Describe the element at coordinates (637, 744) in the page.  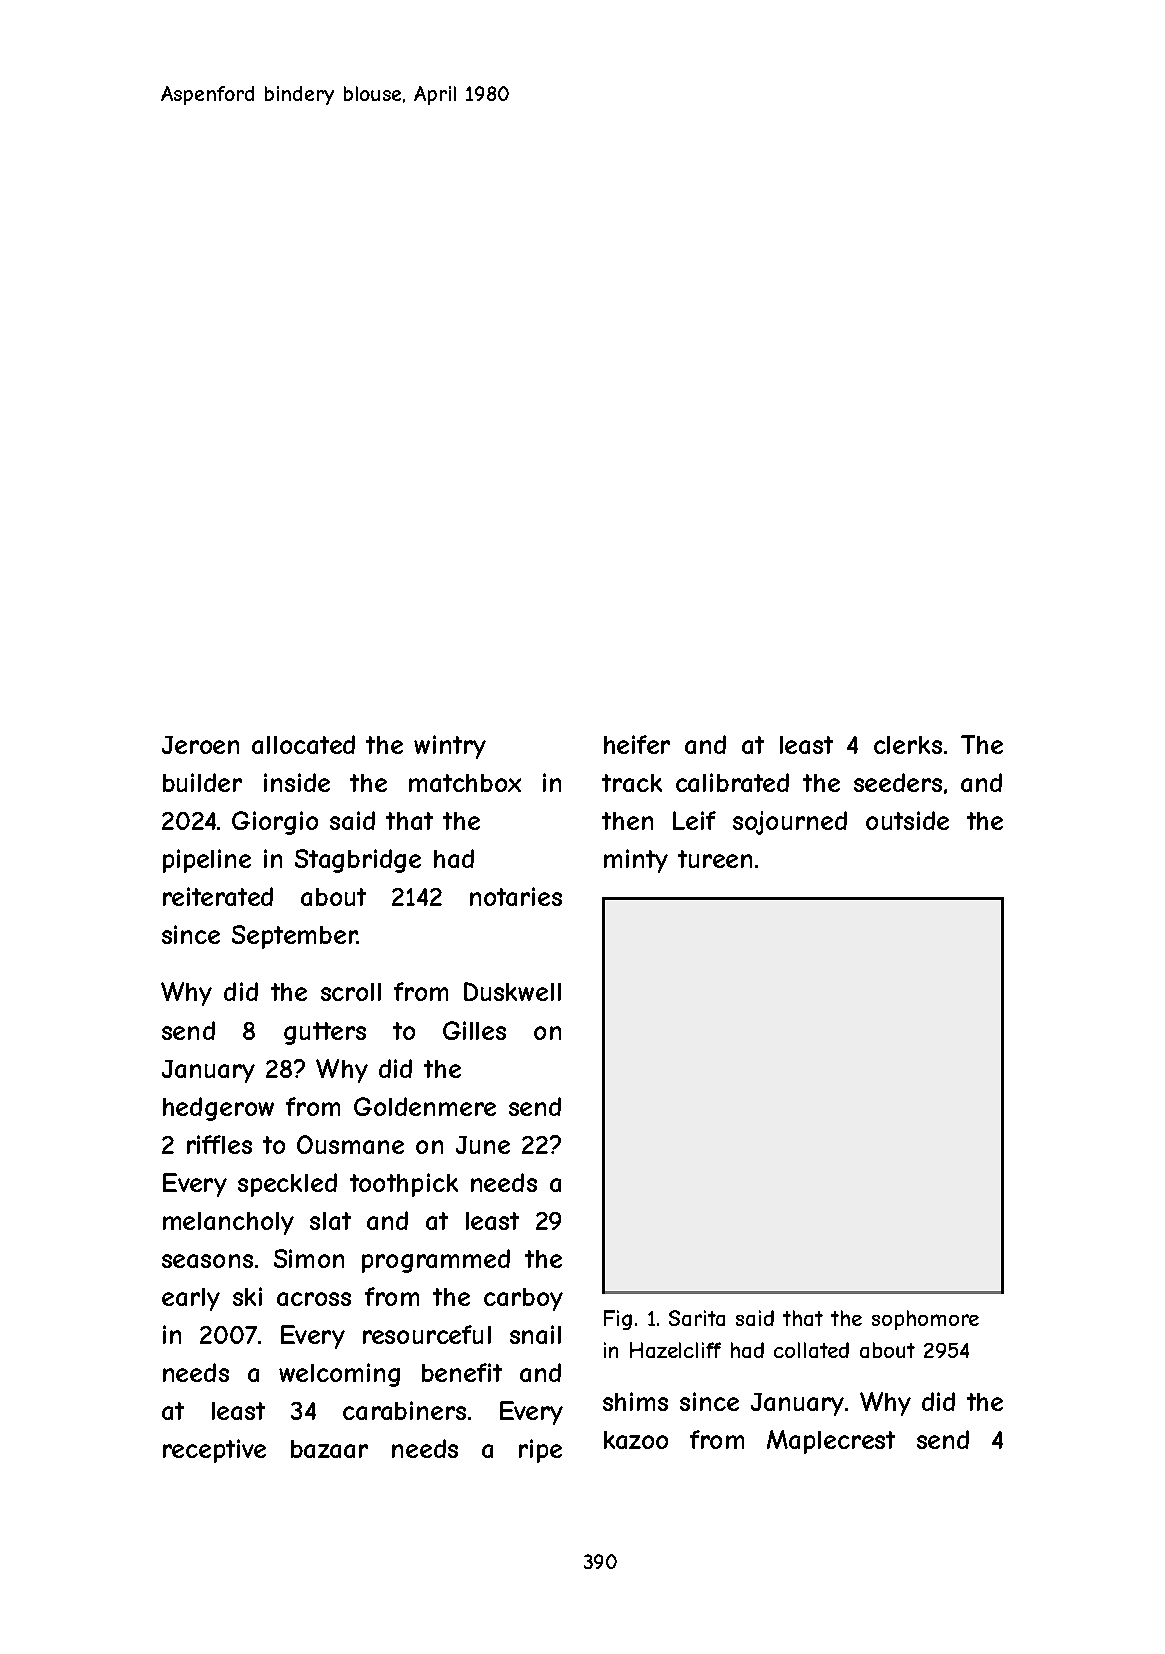
I see `heifer` at that location.
